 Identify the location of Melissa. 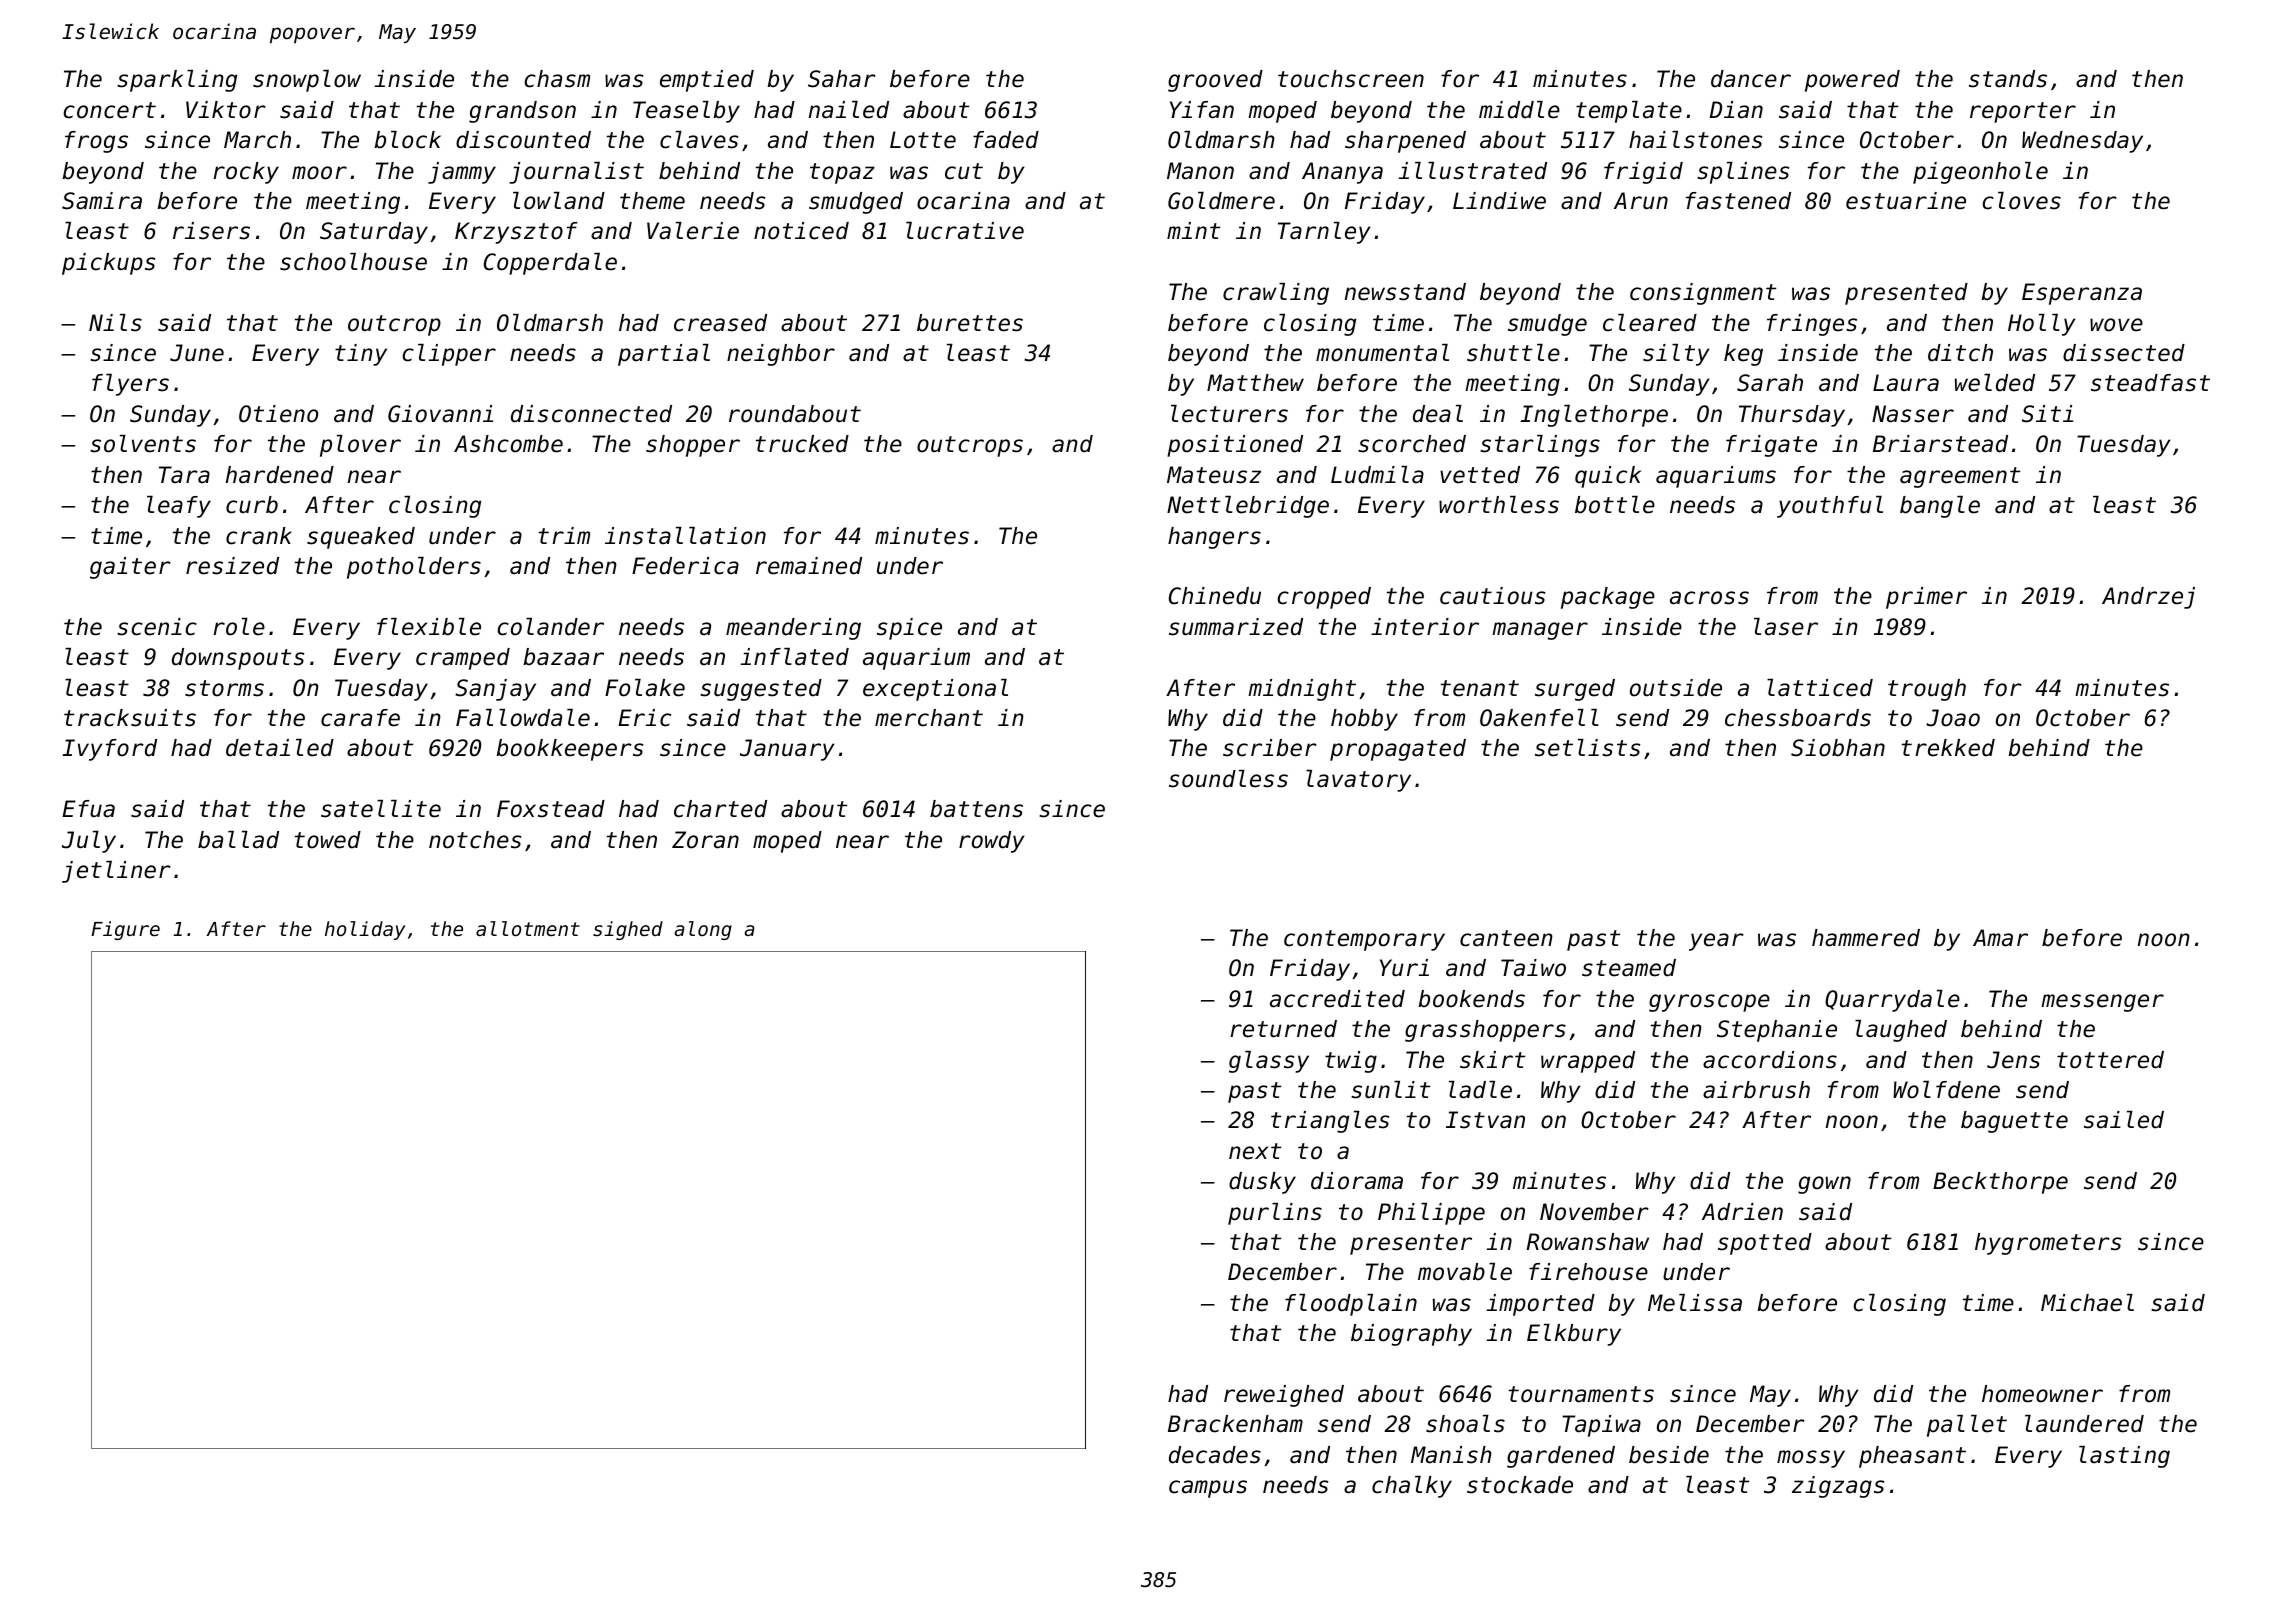
(1695, 1303).
